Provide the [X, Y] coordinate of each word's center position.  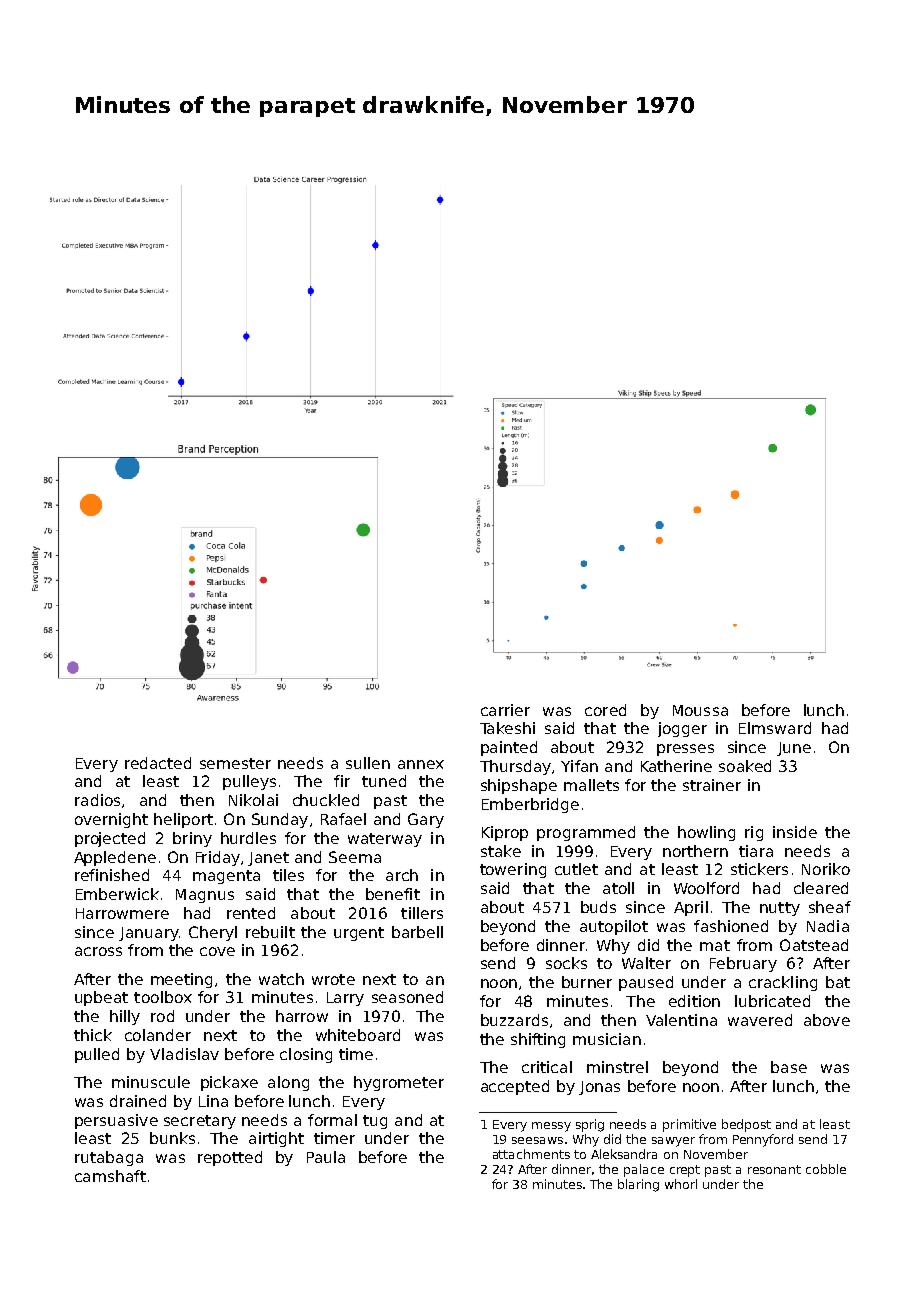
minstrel [617, 1067]
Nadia [828, 926]
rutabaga [109, 1158]
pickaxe [229, 1083]
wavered [760, 1020]
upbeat [101, 998]
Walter [646, 963]
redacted [158, 763]
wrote [333, 979]
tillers [422, 913]
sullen [368, 763]
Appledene [115, 858]
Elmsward [775, 728]
